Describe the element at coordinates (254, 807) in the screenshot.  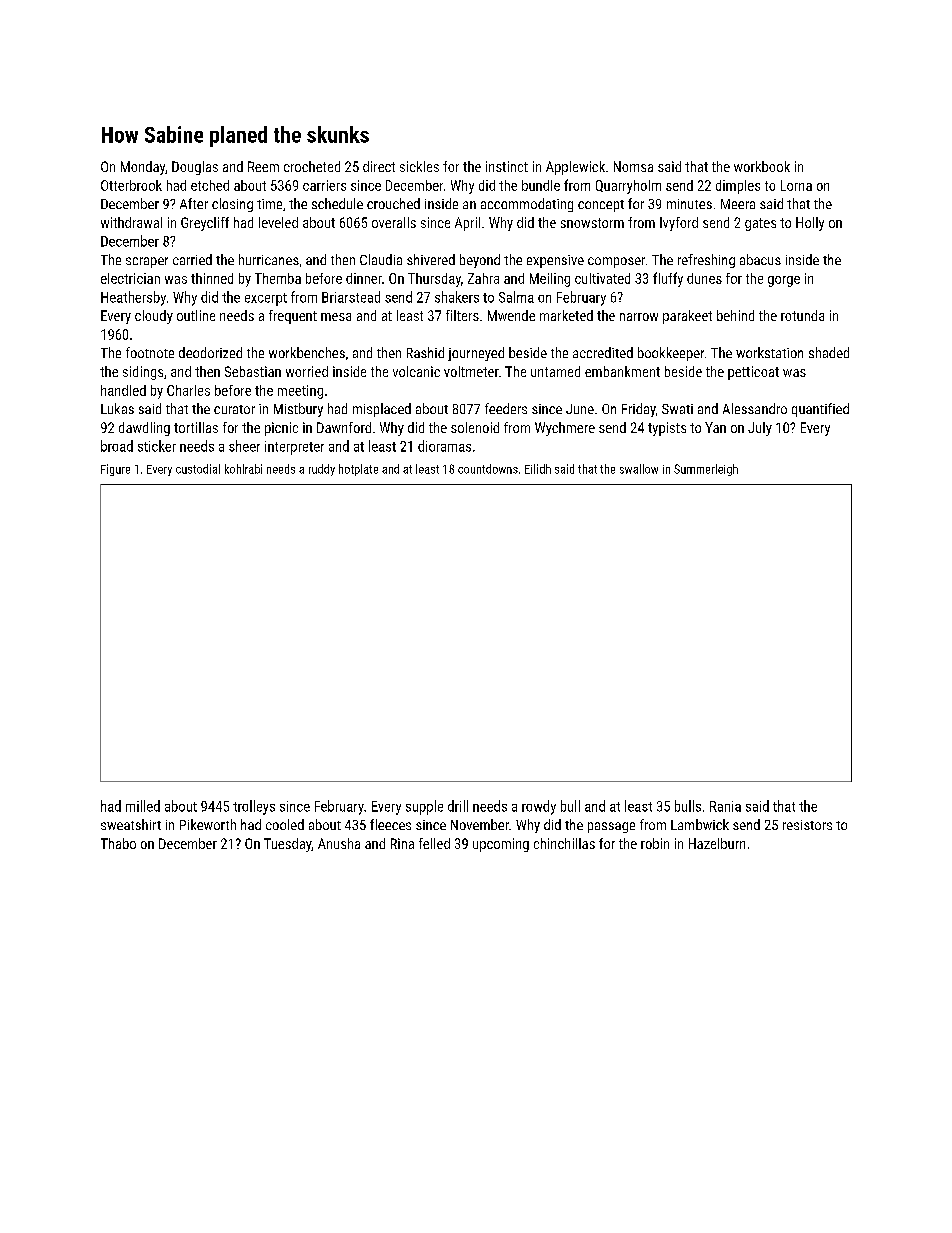
I see `trolleys` at that location.
